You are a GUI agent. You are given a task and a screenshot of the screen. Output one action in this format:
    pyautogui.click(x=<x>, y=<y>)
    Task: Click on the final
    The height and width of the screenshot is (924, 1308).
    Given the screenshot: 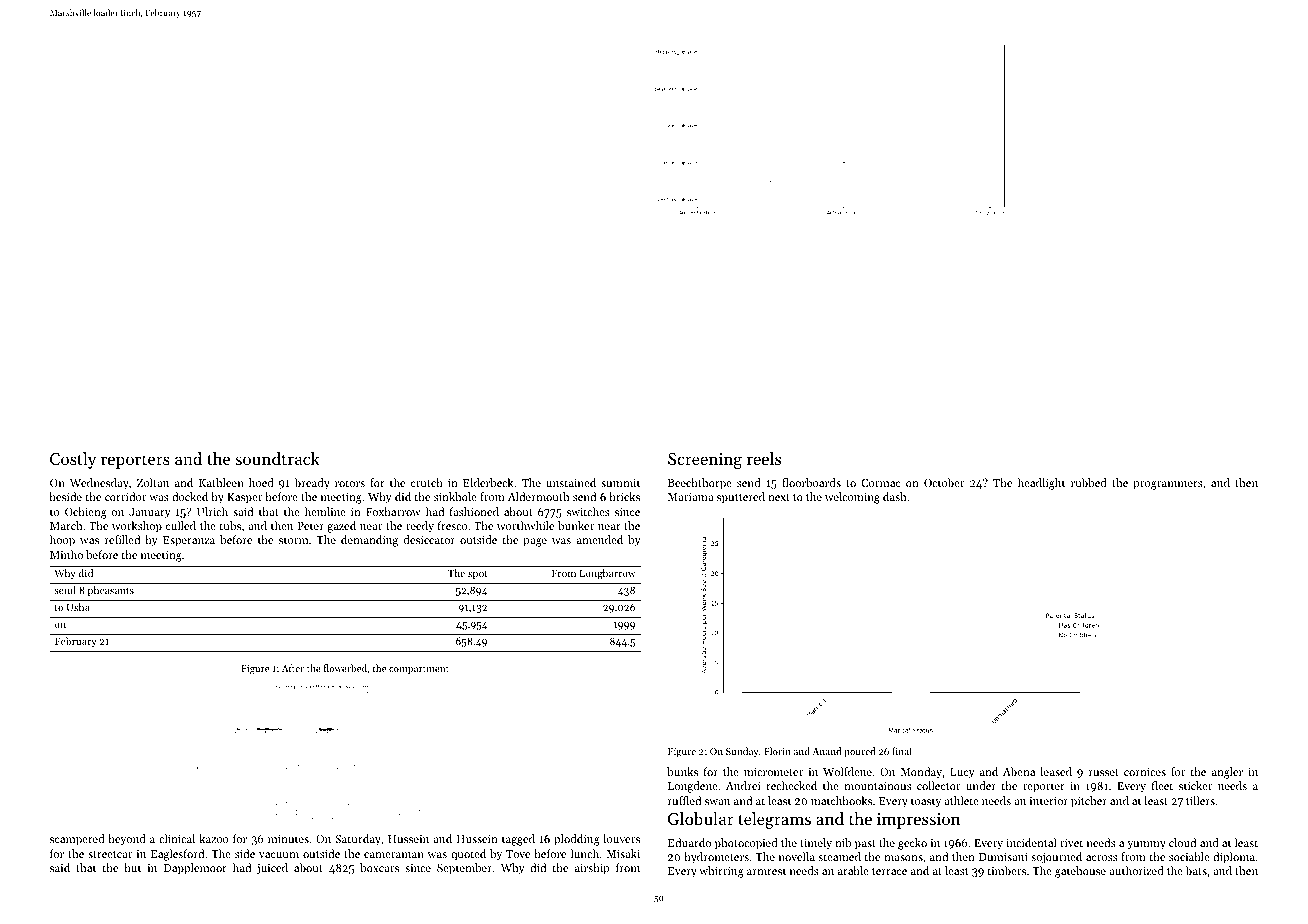 What is the action you would take?
    pyautogui.click(x=901, y=751)
